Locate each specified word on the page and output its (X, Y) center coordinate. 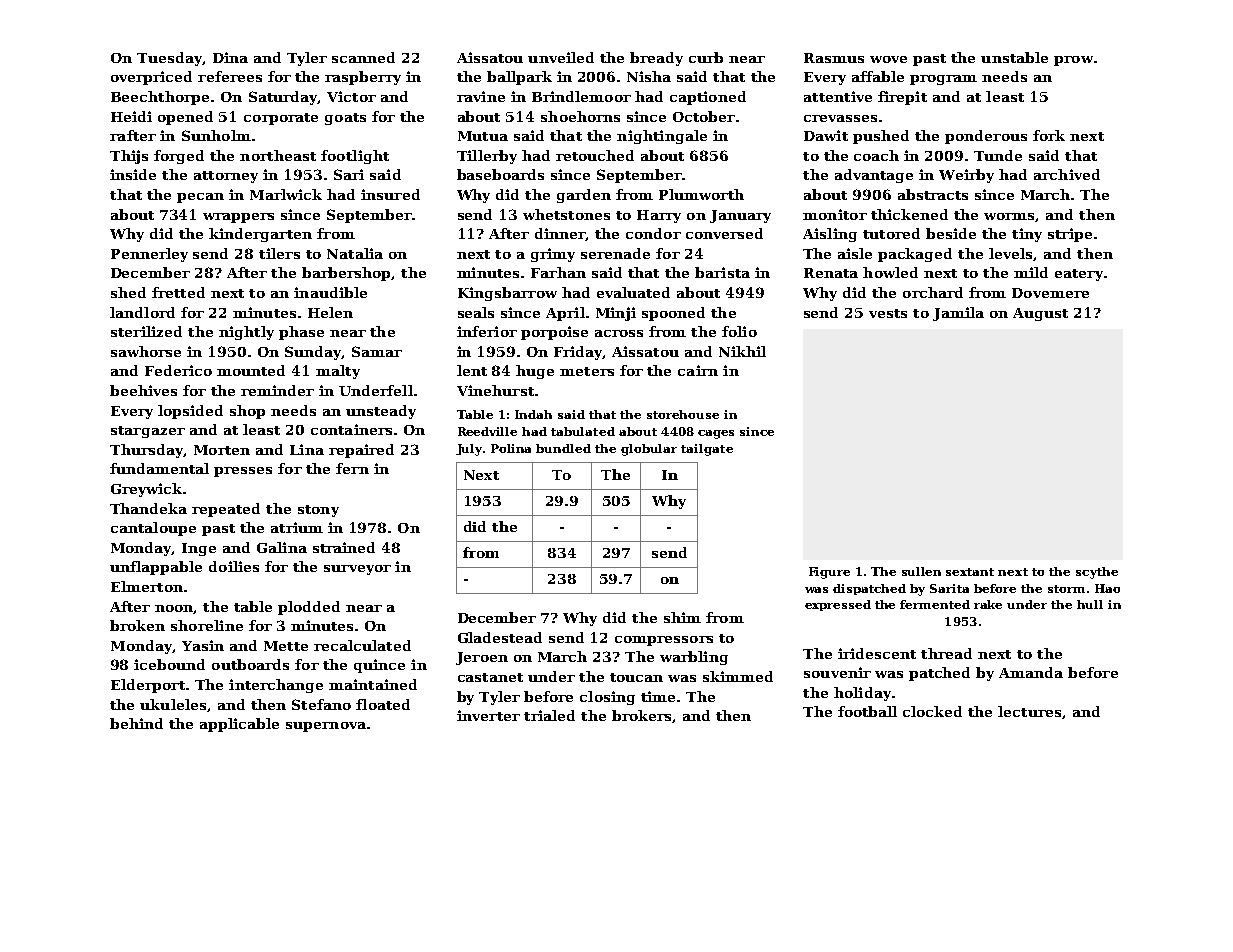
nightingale (662, 137)
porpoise (554, 333)
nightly (246, 333)
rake (988, 604)
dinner (560, 234)
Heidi (131, 116)
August (1040, 314)
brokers (641, 715)
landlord (142, 312)
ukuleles (173, 704)
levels (1010, 253)
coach (876, 155)
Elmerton (147, 586)
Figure (829, 573)
